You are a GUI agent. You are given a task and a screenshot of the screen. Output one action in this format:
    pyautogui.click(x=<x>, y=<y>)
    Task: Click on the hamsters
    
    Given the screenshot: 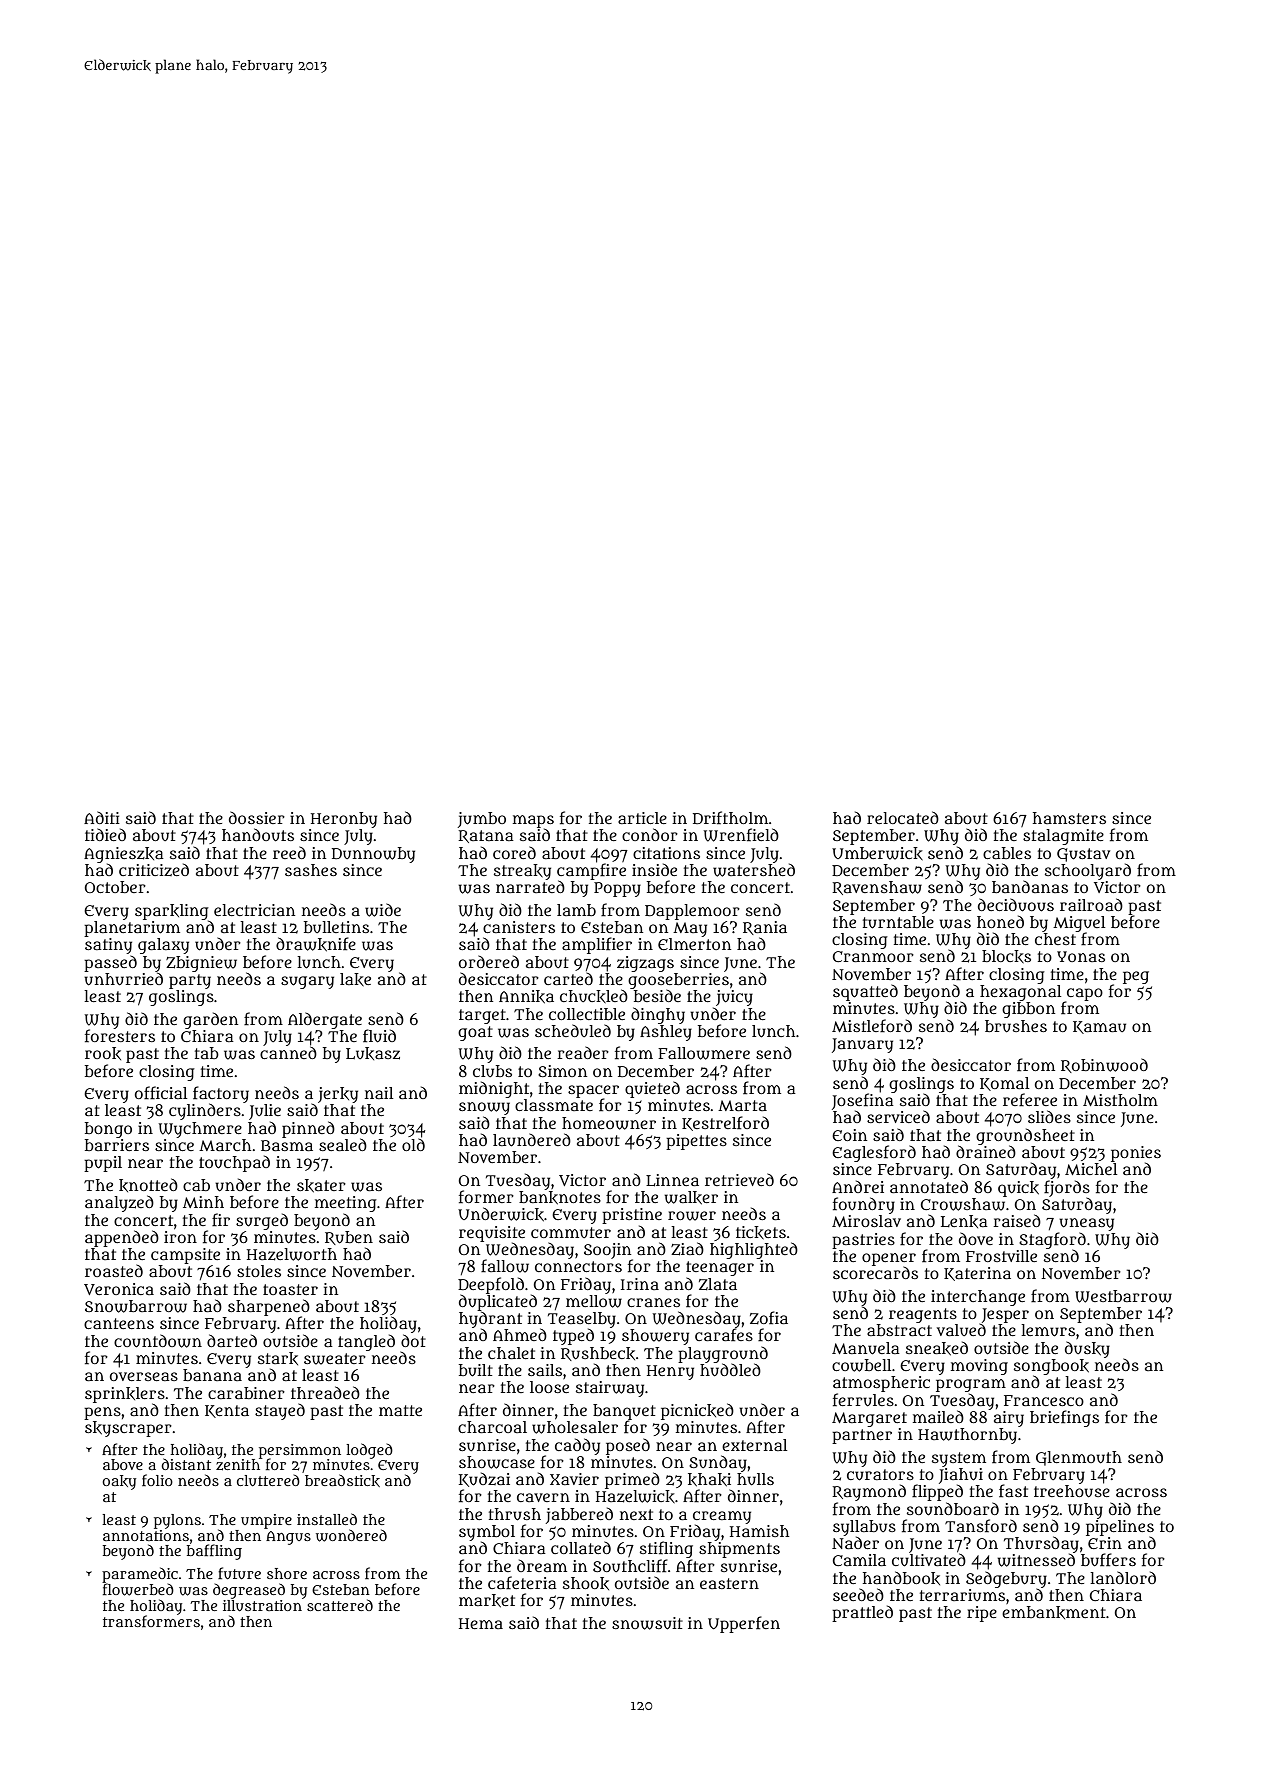 What is the action you would take?
    pyautogui.click(x=1069, y=818)
